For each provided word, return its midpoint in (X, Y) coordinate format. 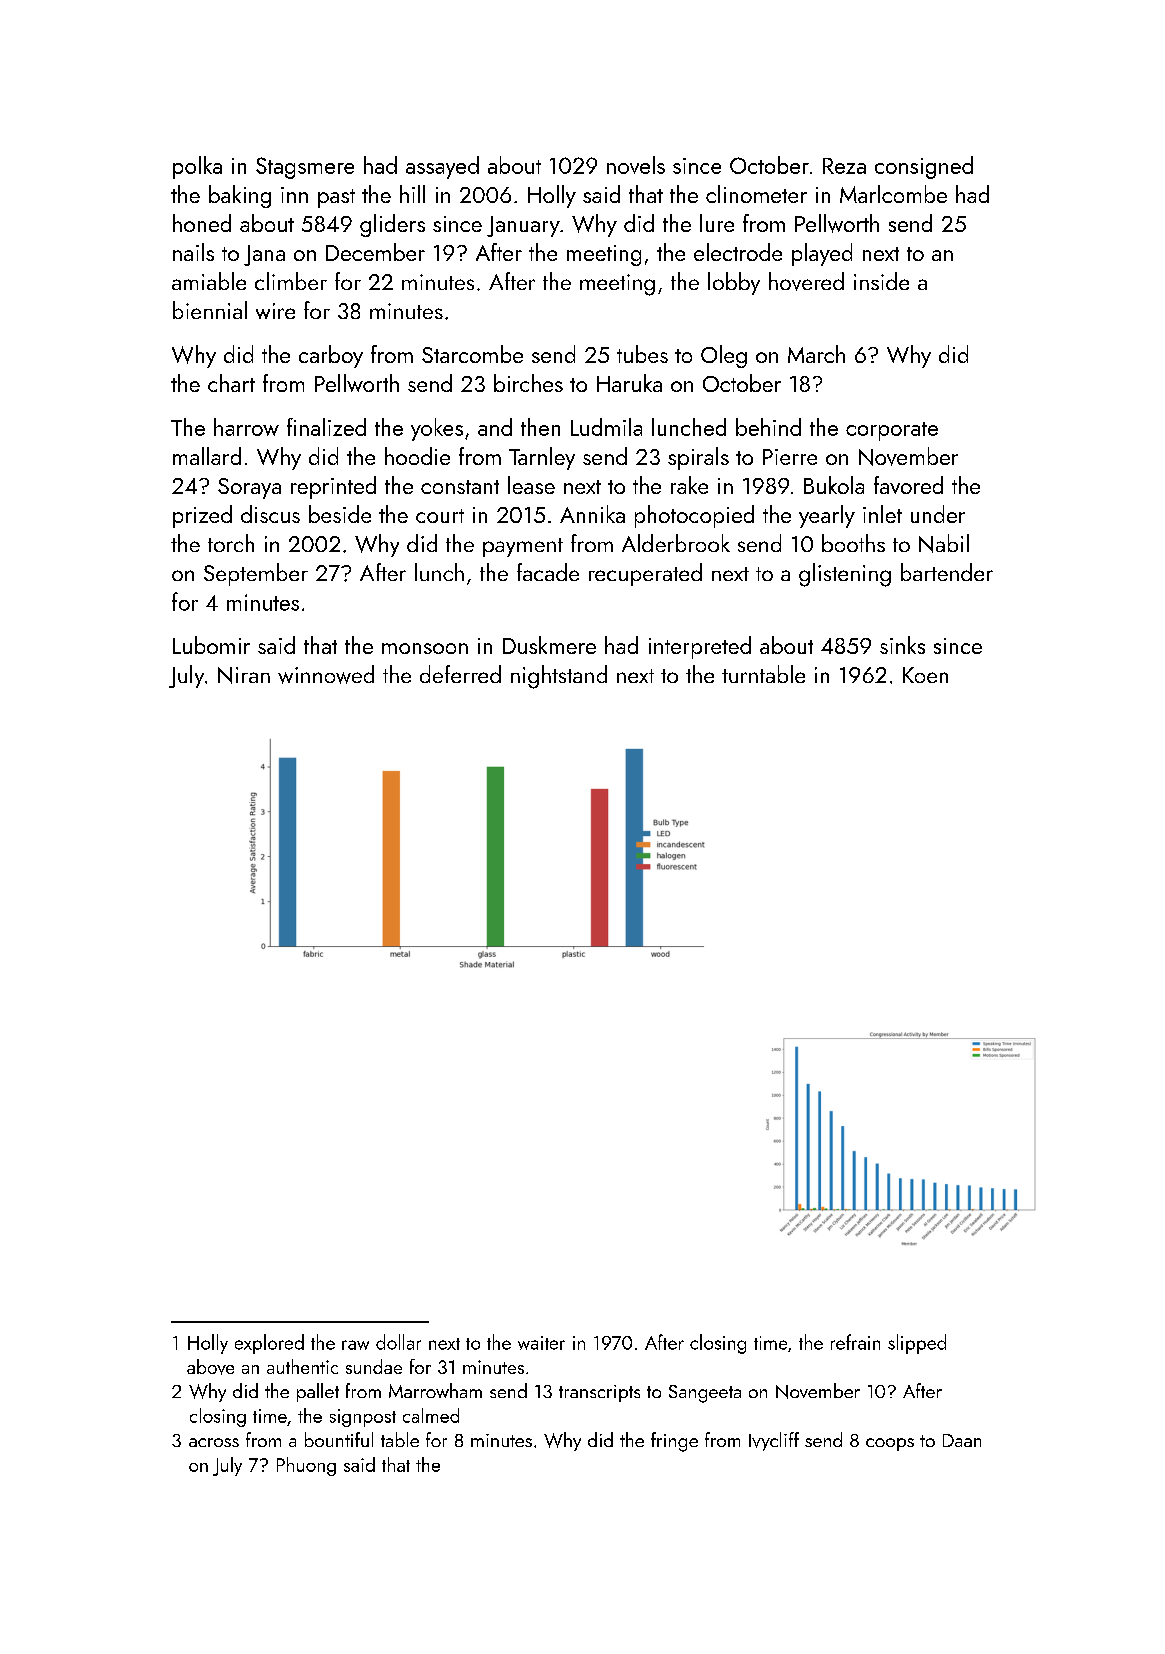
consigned (924, 167)
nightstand (559, 677)
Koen (925, 675)
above (210, 1367)
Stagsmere (305, 168)
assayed (442, 167)
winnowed (326, 674)
